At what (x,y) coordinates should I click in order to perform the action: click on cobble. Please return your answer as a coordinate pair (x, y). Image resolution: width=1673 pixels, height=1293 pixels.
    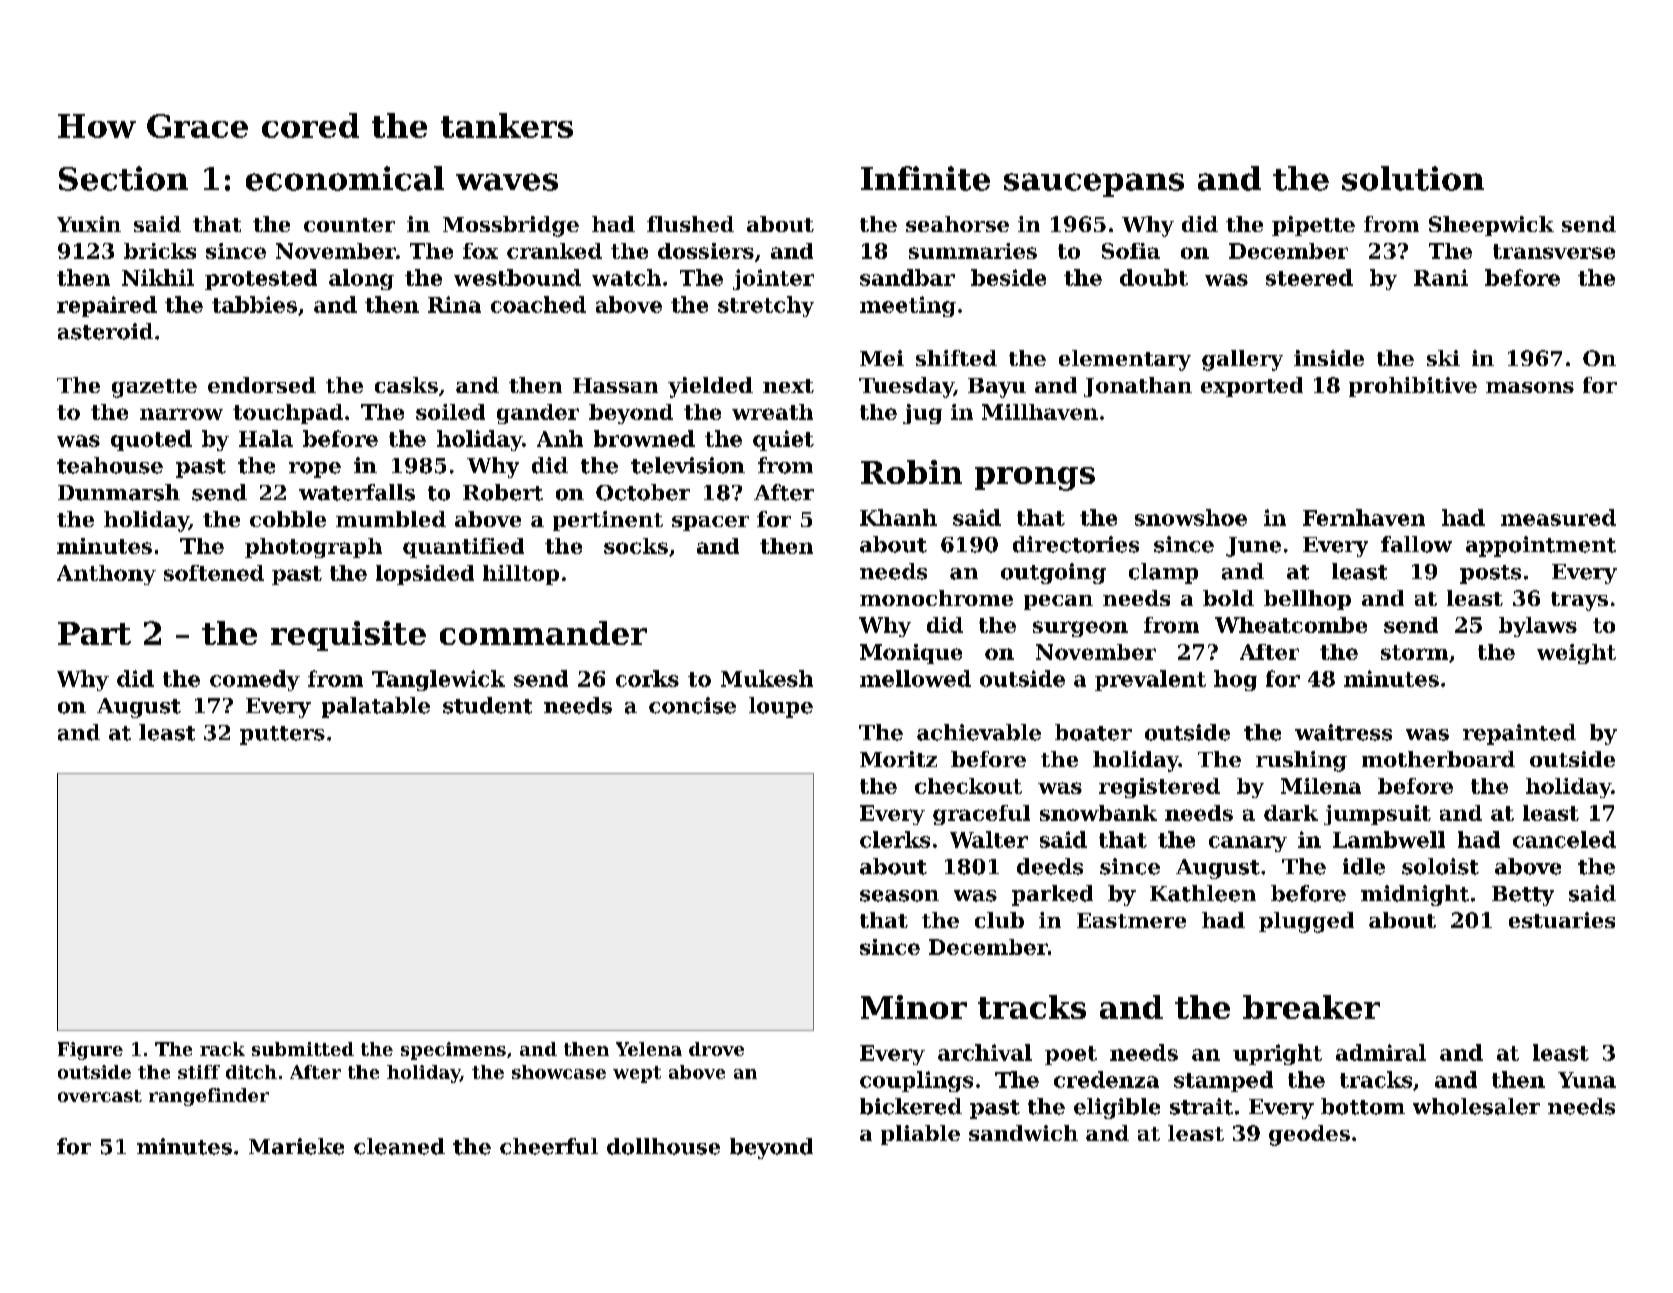
    Looking at the image, I should click on (288, 519).
